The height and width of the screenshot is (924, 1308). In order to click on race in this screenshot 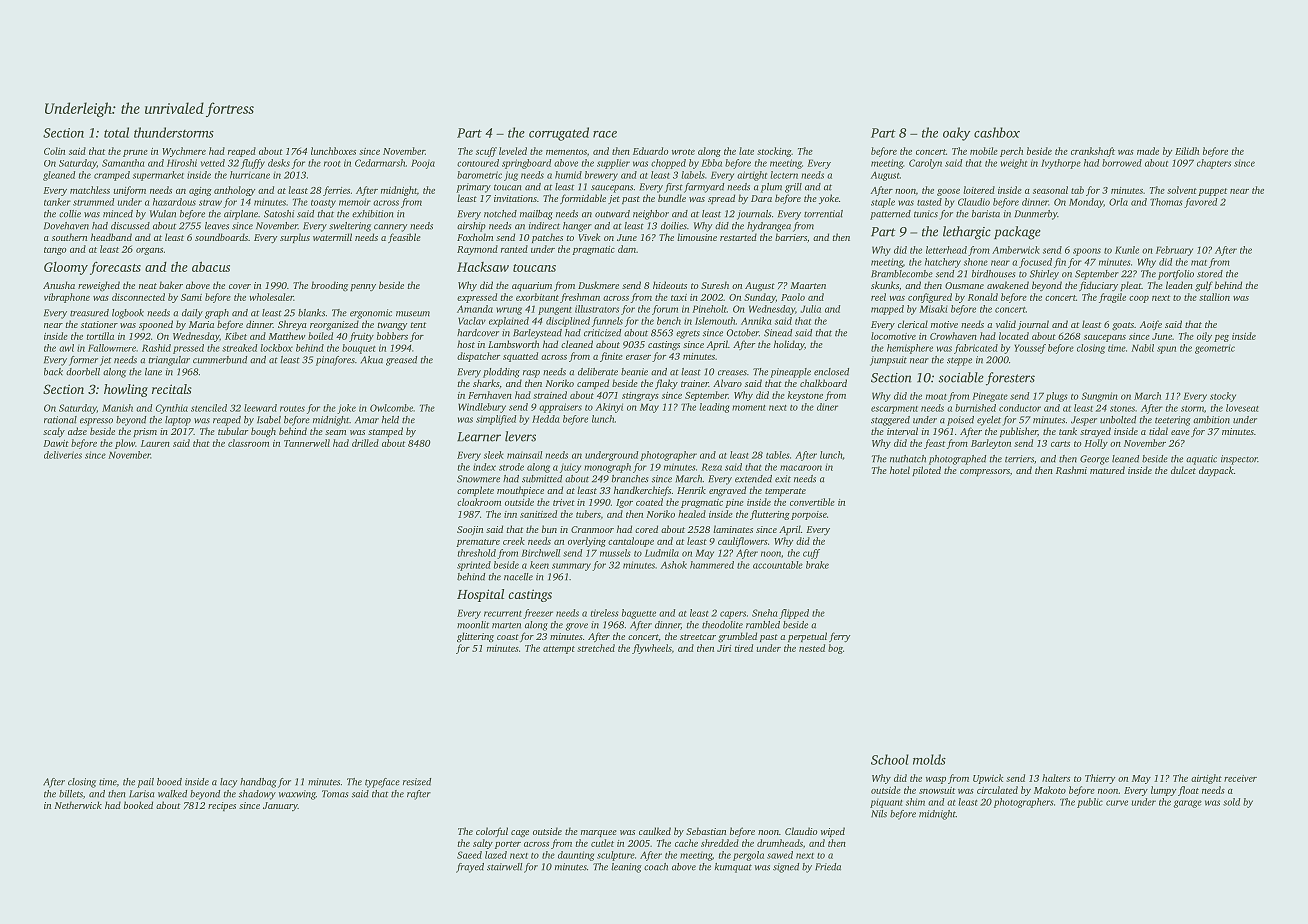, I will do `click(605, 134)`.
